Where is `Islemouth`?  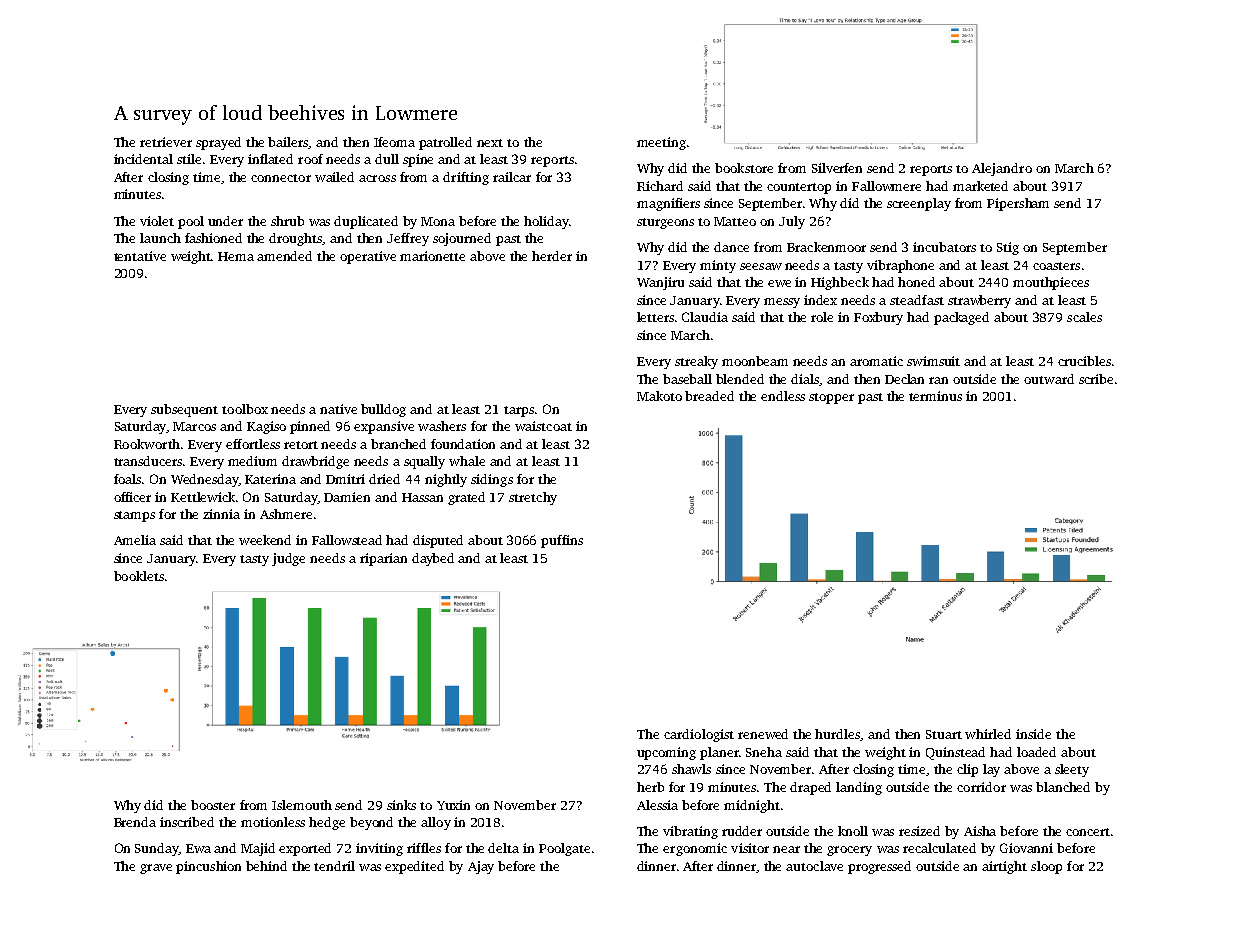
Islemouth is located at coordinates (302, 805).
